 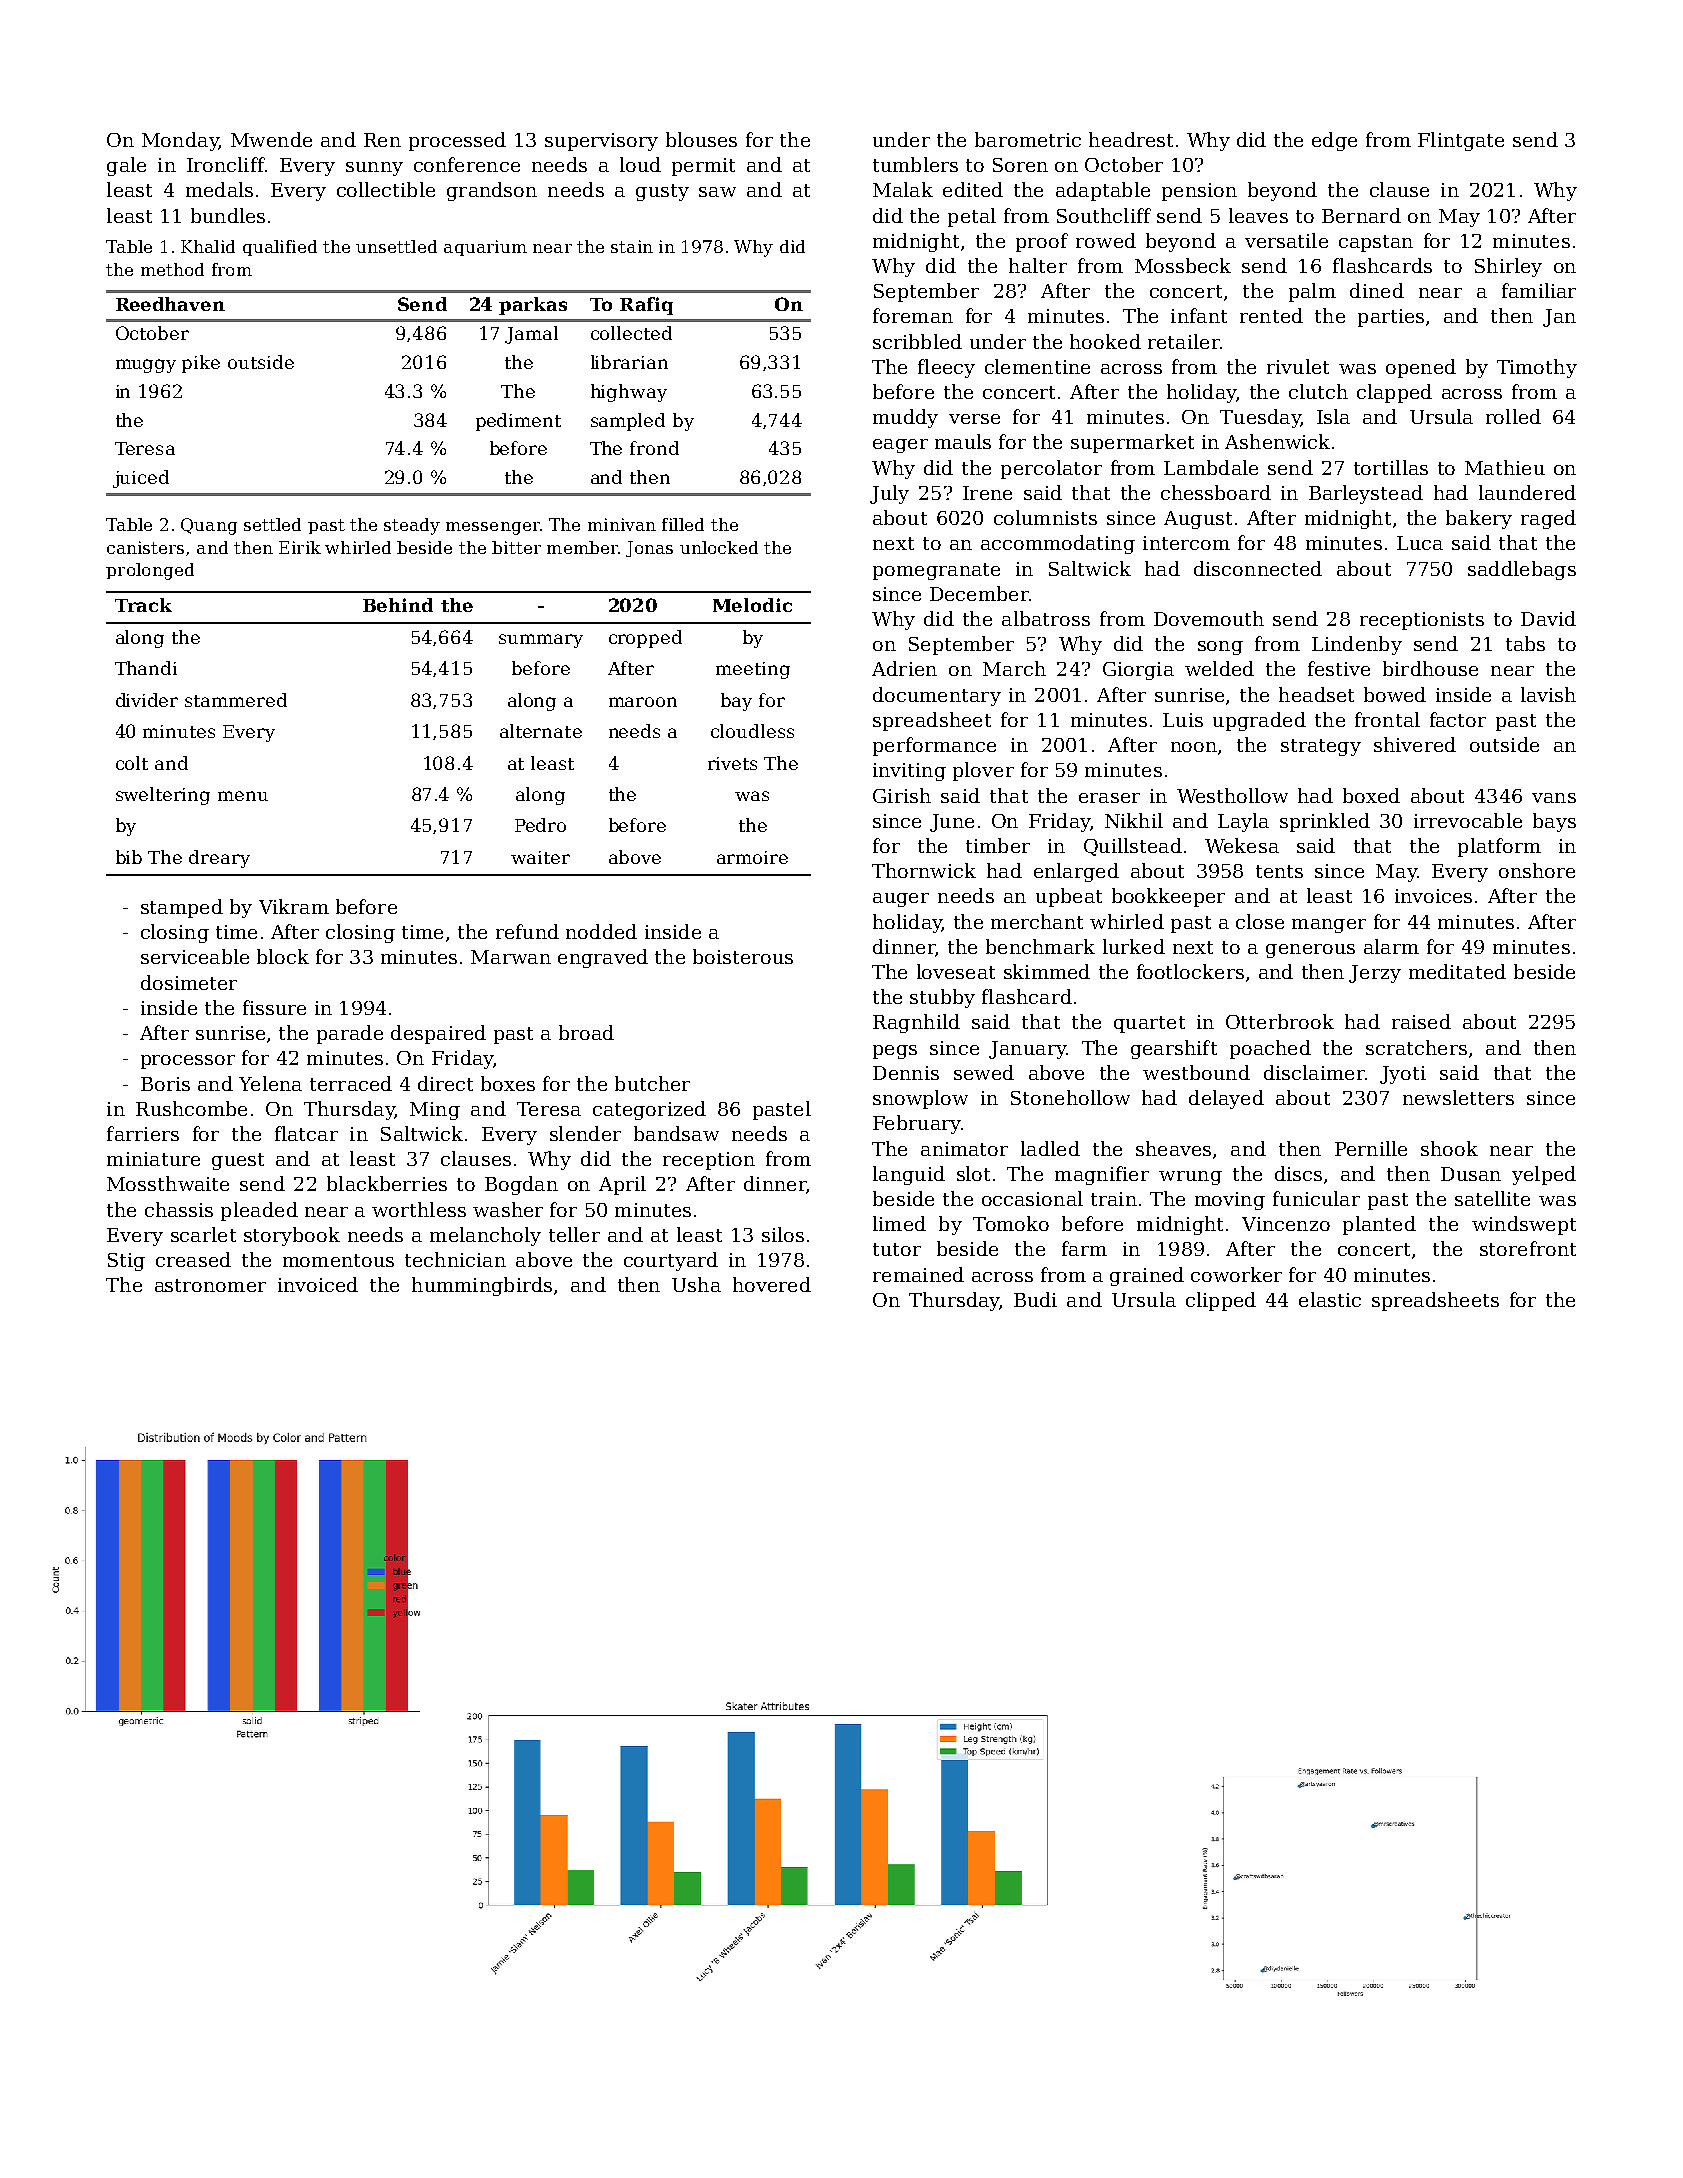 What do you see at coordinates (219, 189) in the screenshot?
I see `medals` at bounding box center [219, 189].
